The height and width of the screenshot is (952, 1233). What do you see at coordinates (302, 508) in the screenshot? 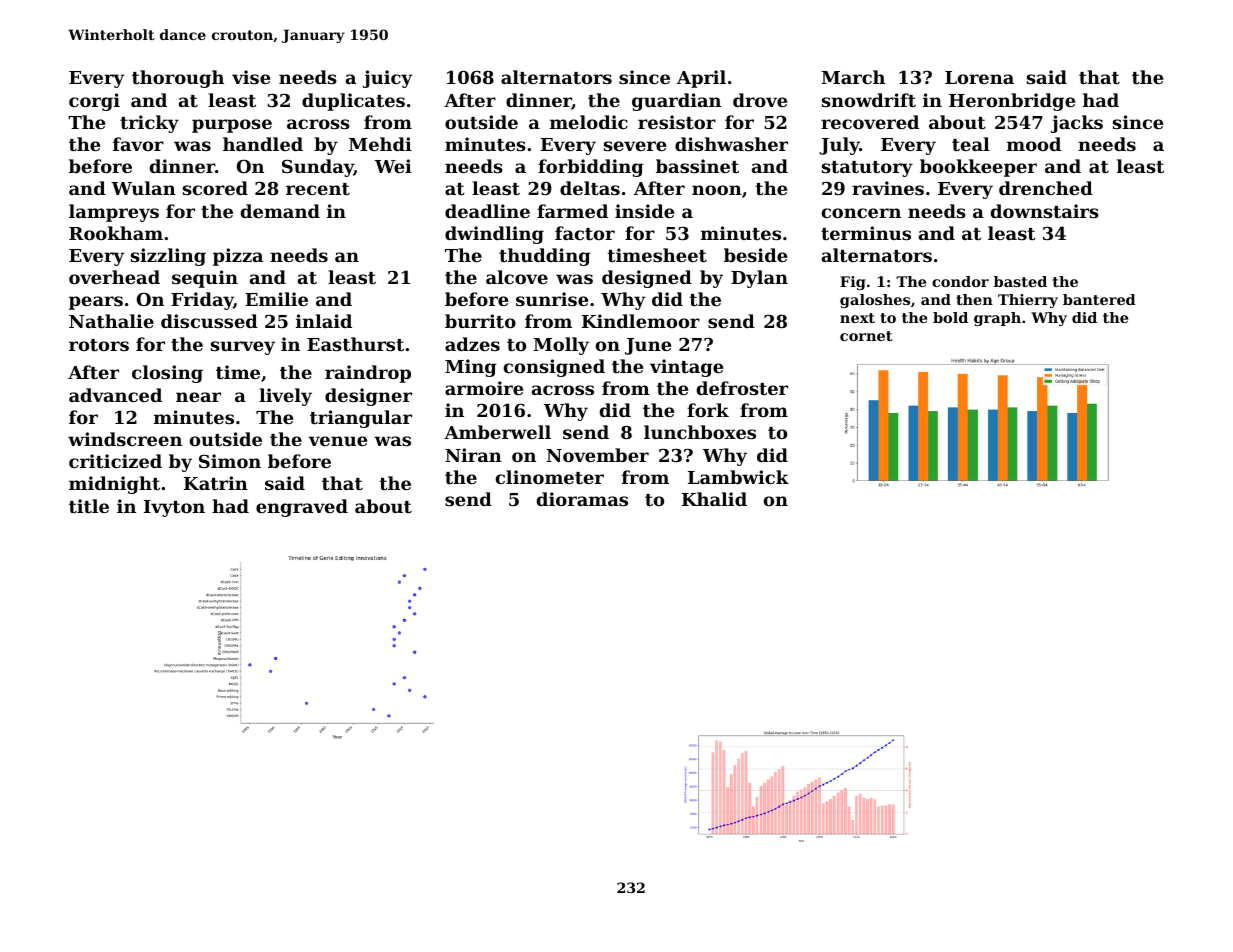
I see `engraved` at bounding box center [302, 508].
